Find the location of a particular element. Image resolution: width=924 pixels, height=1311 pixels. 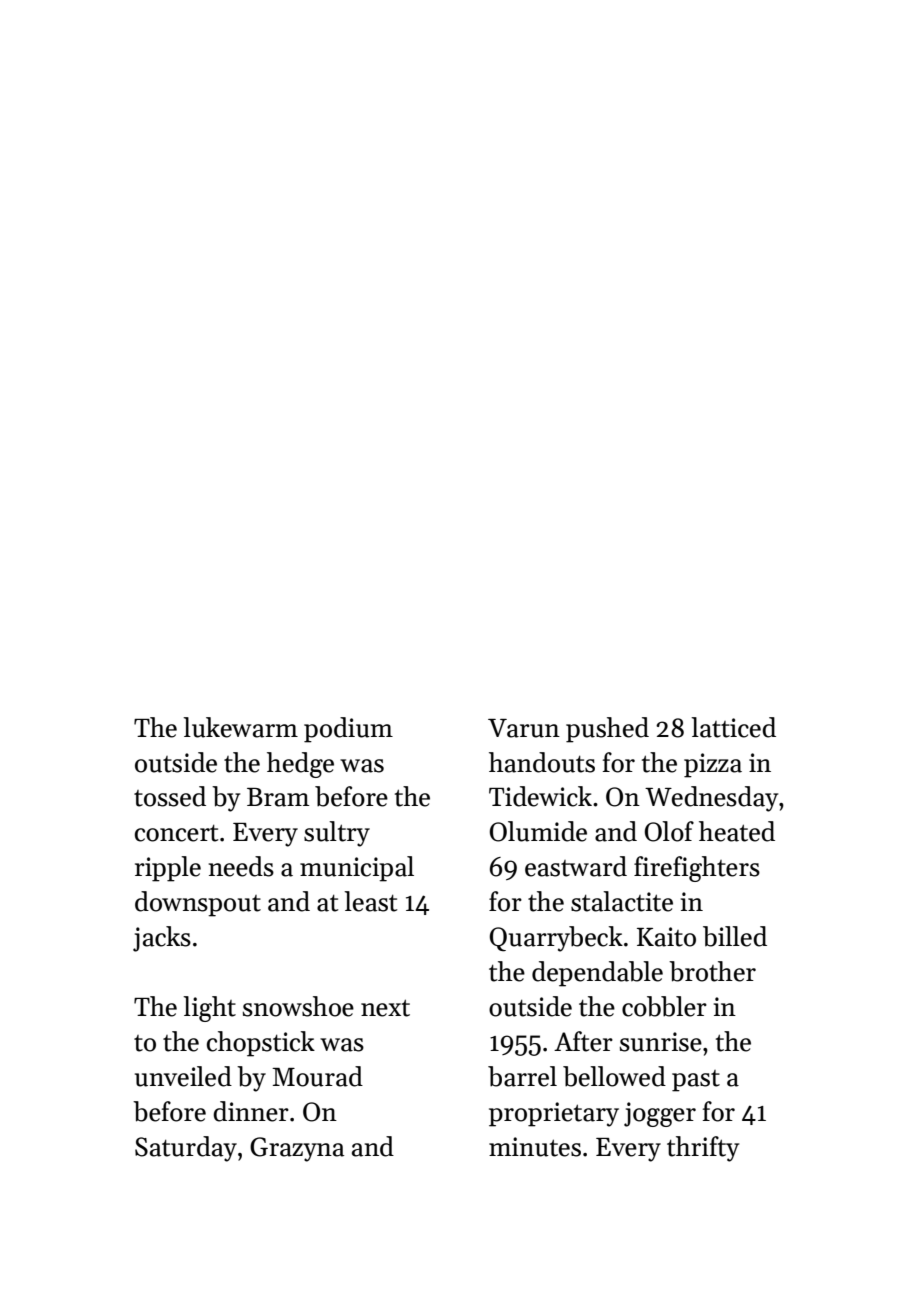

latticed is located at coordinates (733, 727).
